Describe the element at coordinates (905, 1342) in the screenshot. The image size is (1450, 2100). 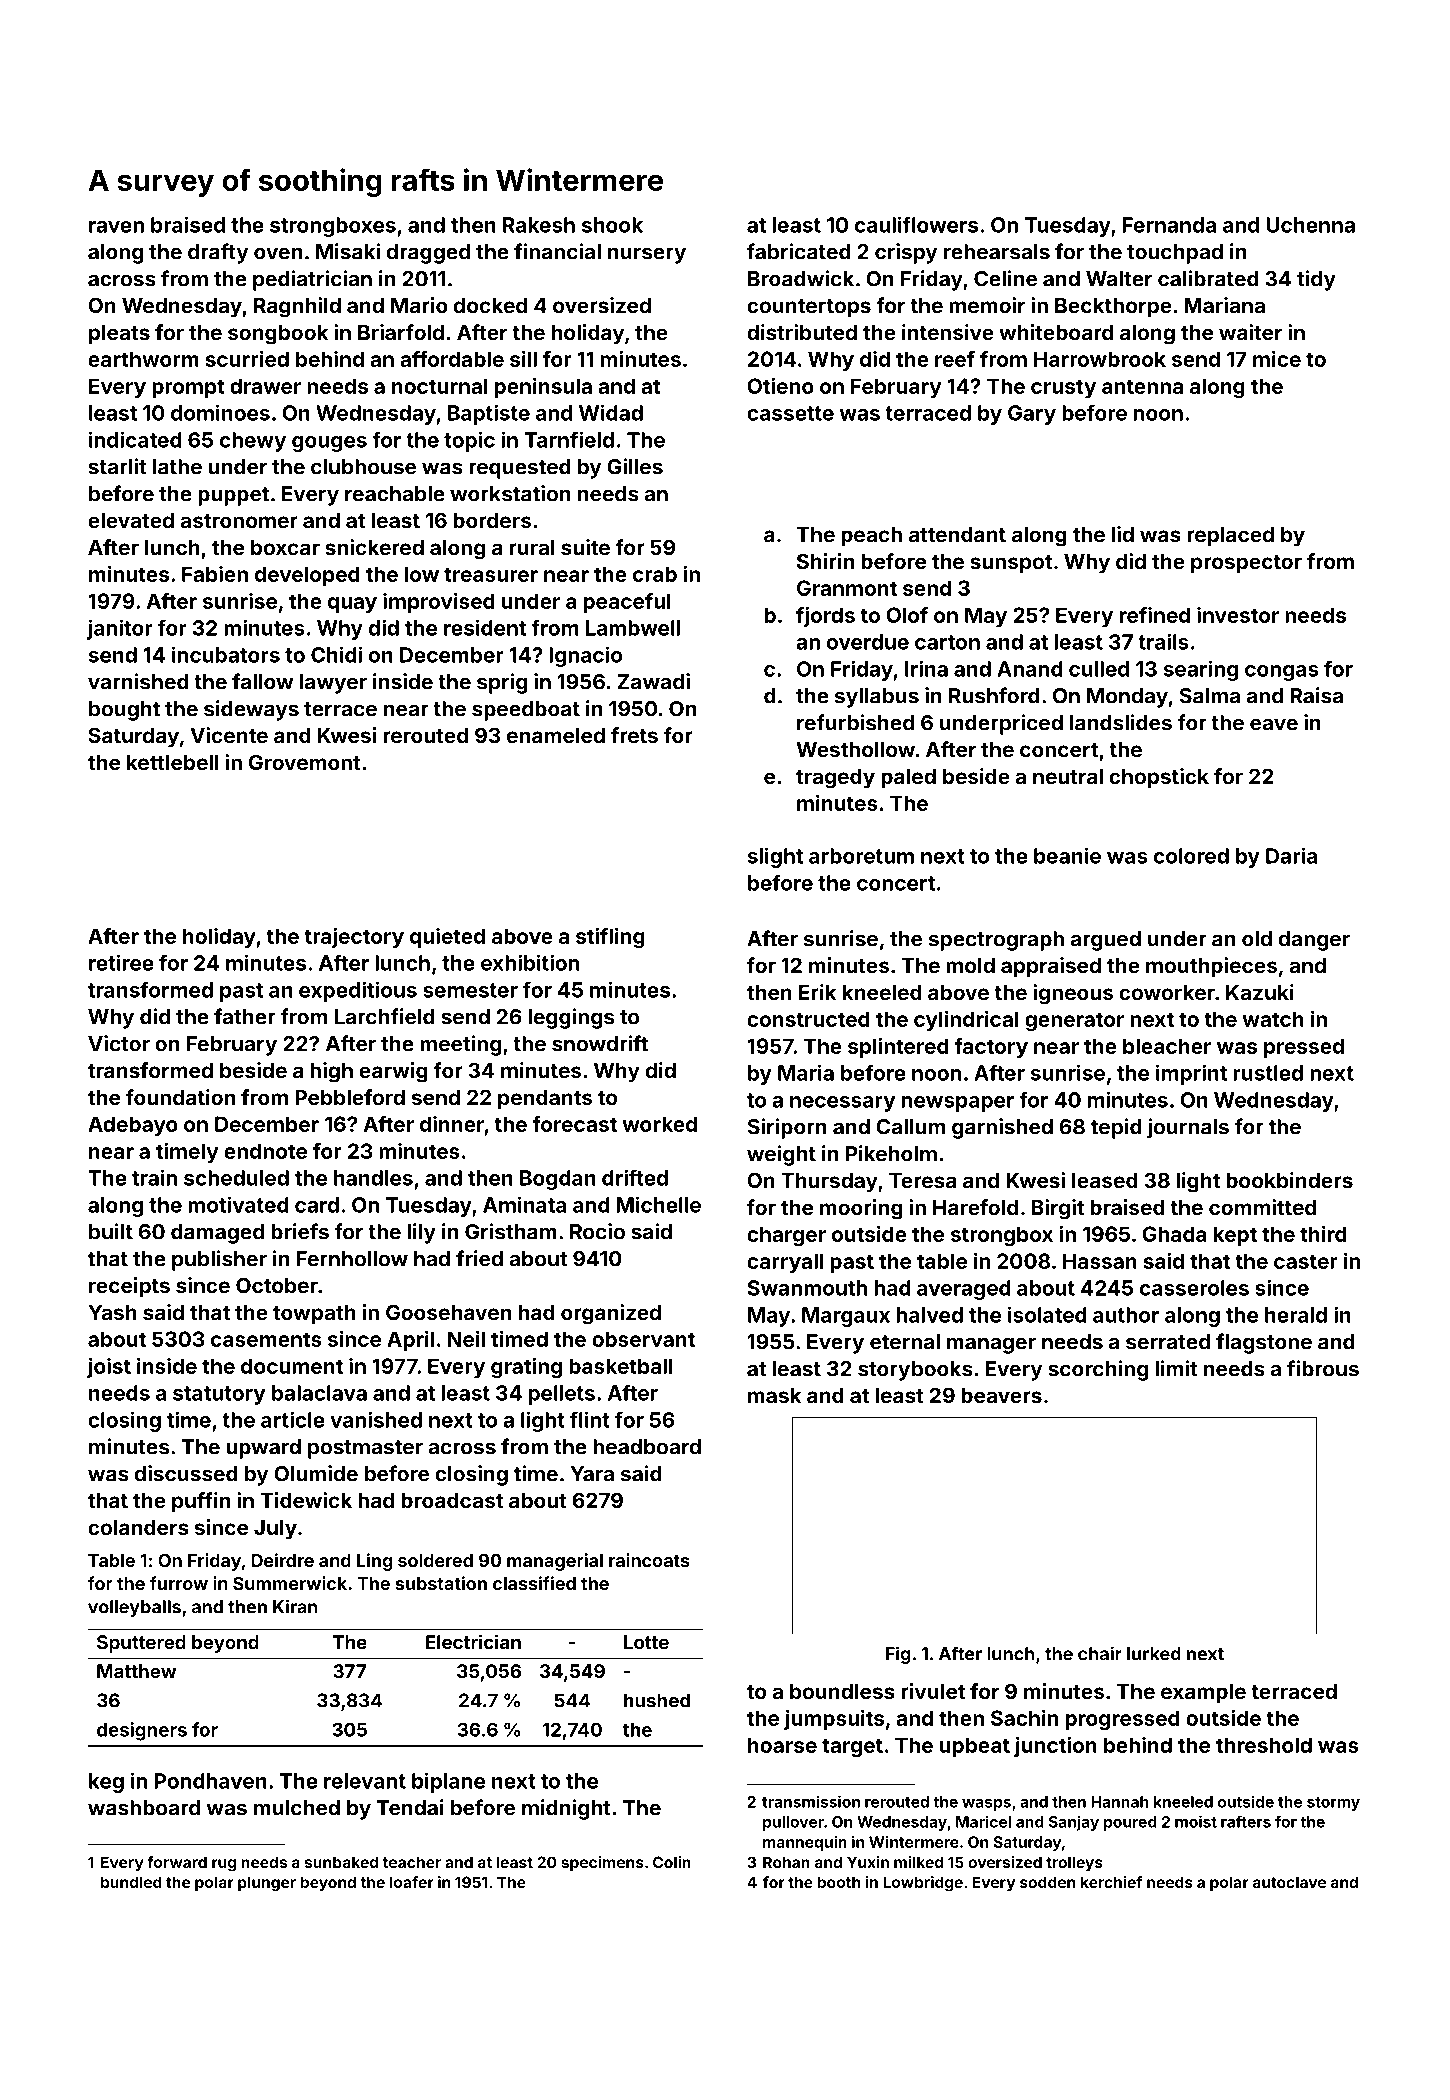
I see `eternal` at that location.
